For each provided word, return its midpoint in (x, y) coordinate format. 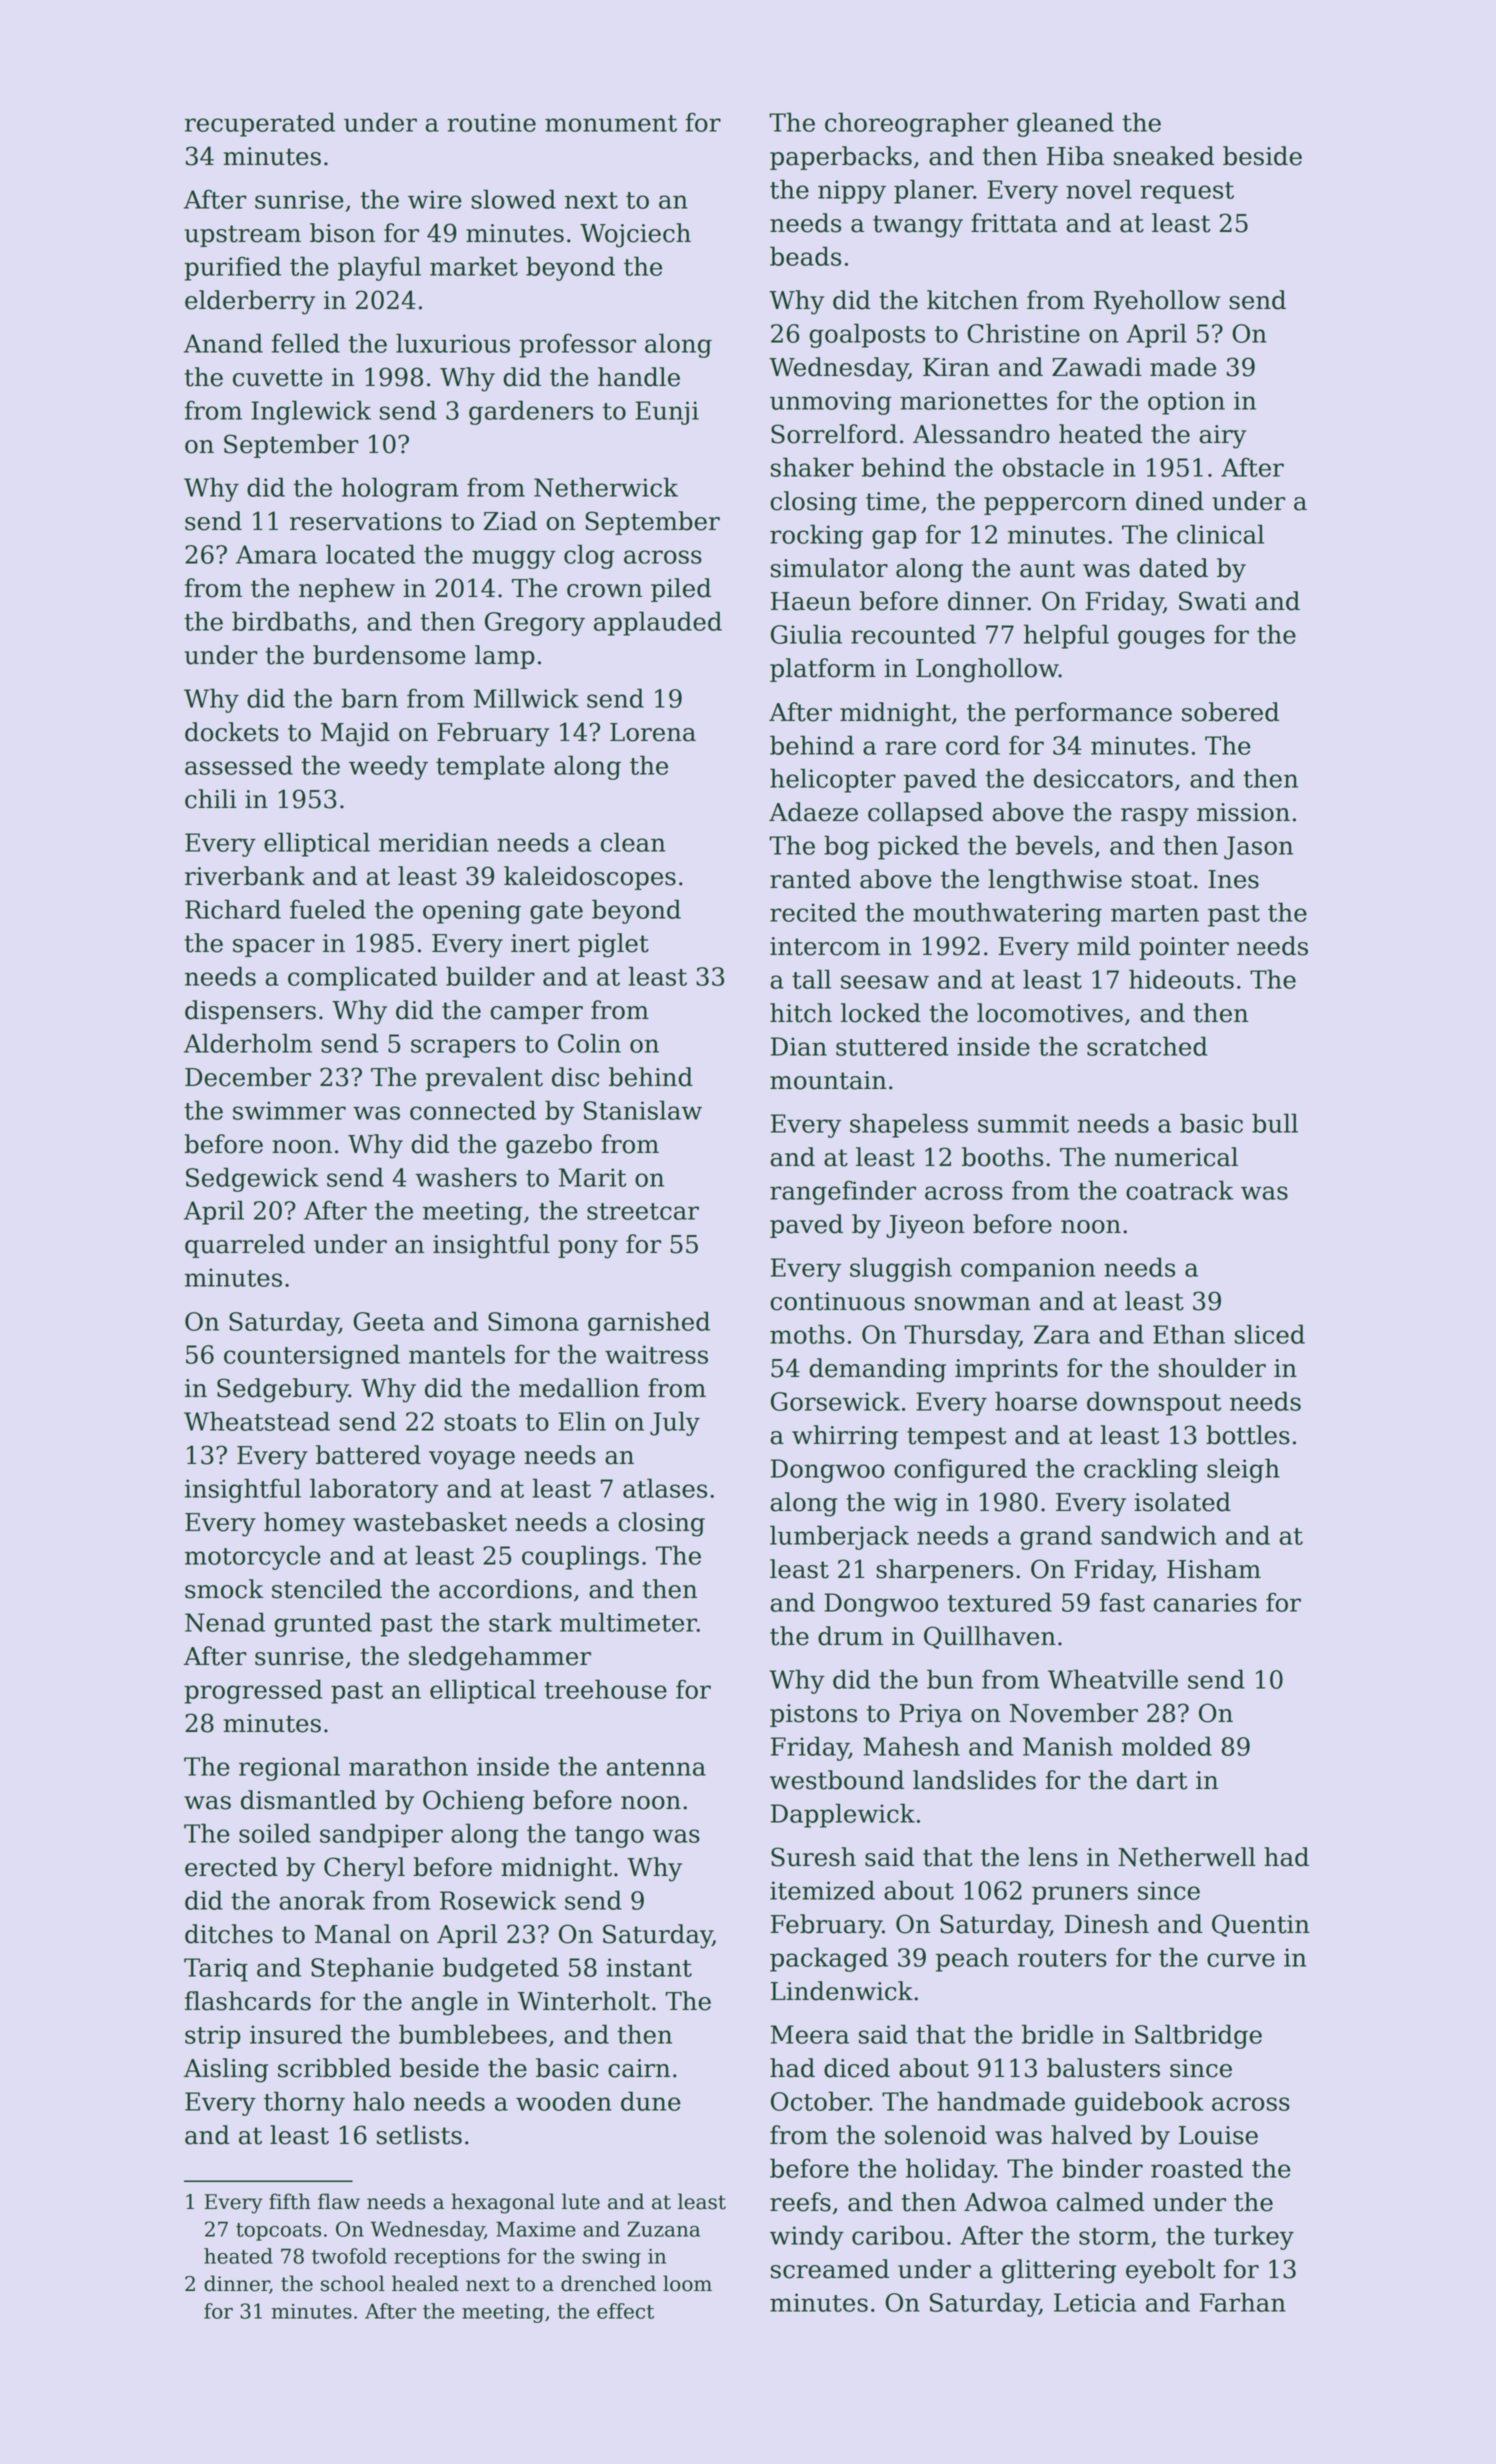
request (1187, 193)
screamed (830, 2269)
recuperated (260, 124)
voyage (472, 1460)
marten (1155, 913)
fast (1122, 1602)
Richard (233, 909)
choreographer (916, 124)
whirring (845, 1437)
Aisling (226, 2070)
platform (823, 670)
